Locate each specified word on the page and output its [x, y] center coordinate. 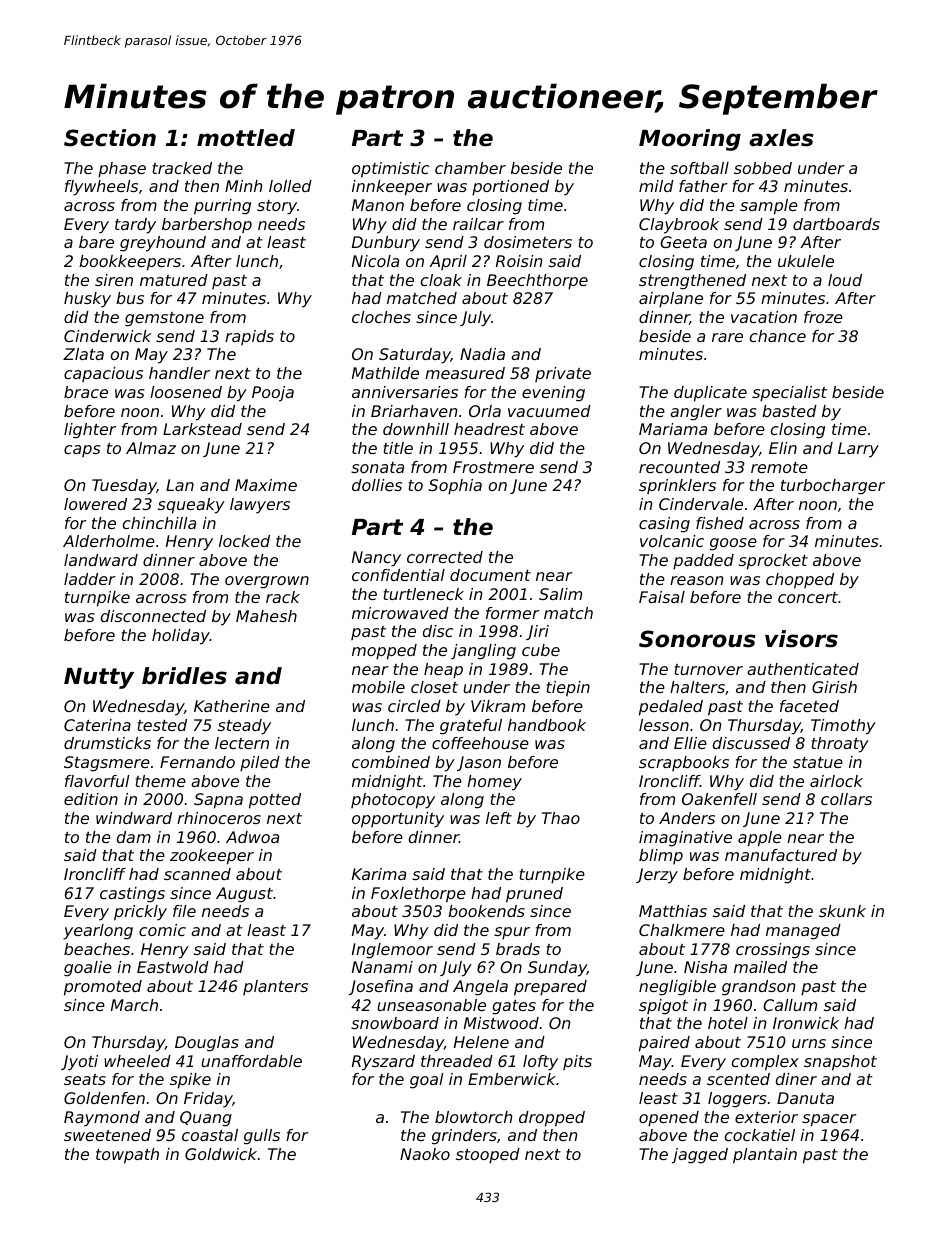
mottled [246, 138]
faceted [809, 706]
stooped [488, 1156]
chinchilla [159, 523]
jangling [483, 652]
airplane [671, 300]
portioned [510, 188]
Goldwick [221, 1154]
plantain [765, 1156]
